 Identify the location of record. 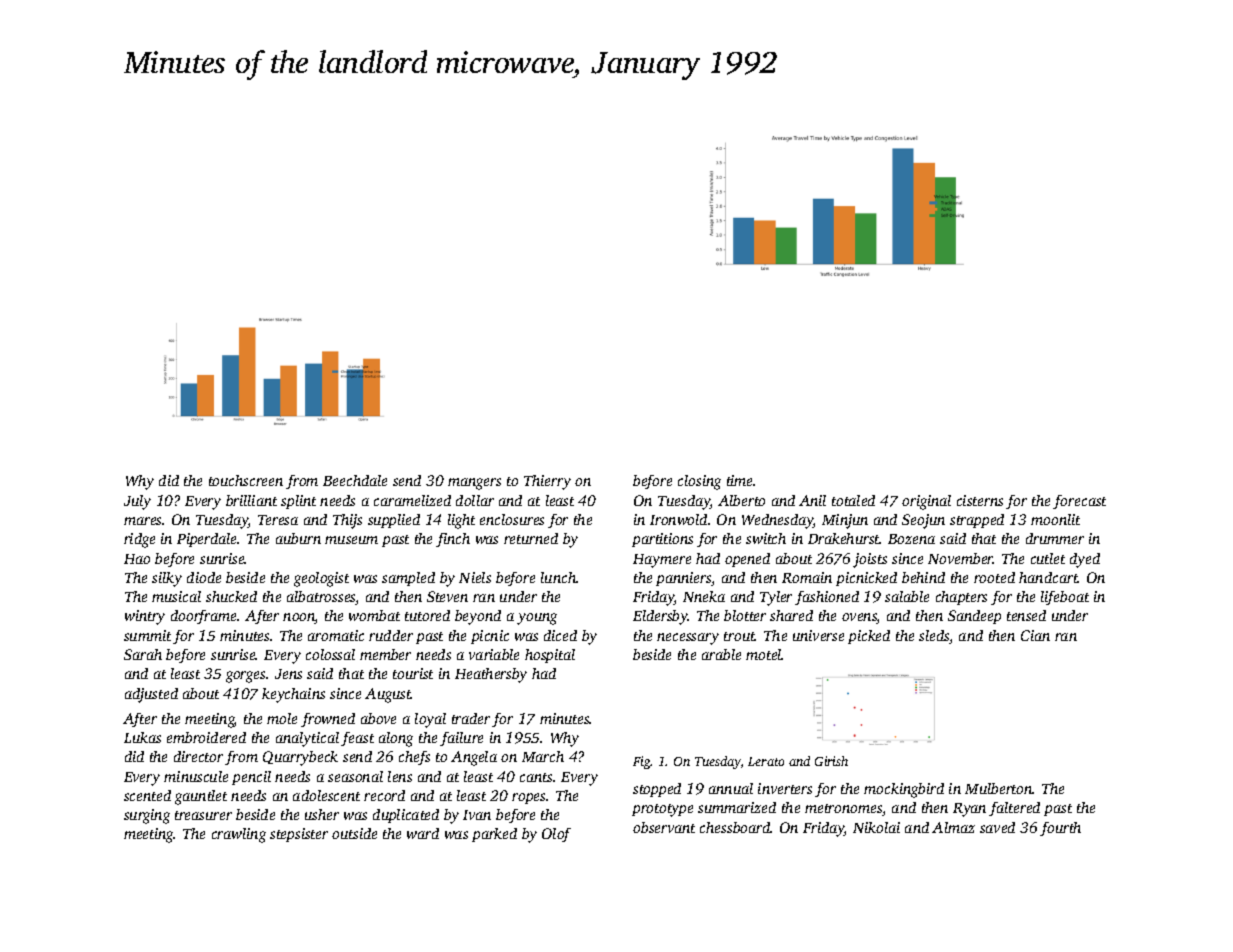
(384, 795).
